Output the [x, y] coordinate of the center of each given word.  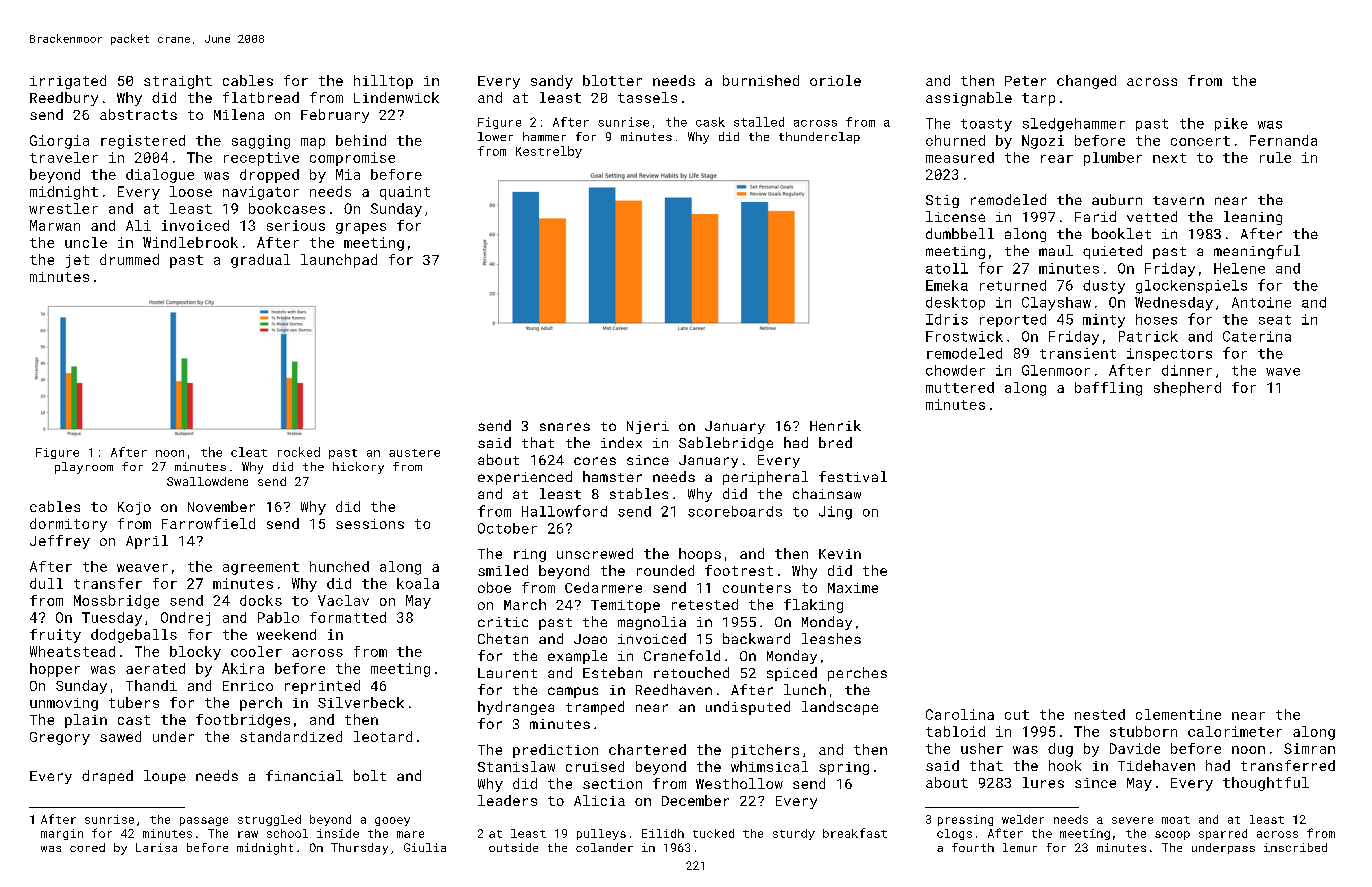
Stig [942, 201]
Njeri [648, 427]
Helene [1239, 268]
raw [248, 834]
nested [1100, 714]
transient [1078, 353]
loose [191, 191]
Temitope [625, 606]
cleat [249, 452]
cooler [256, 651]
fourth [973, 847]
